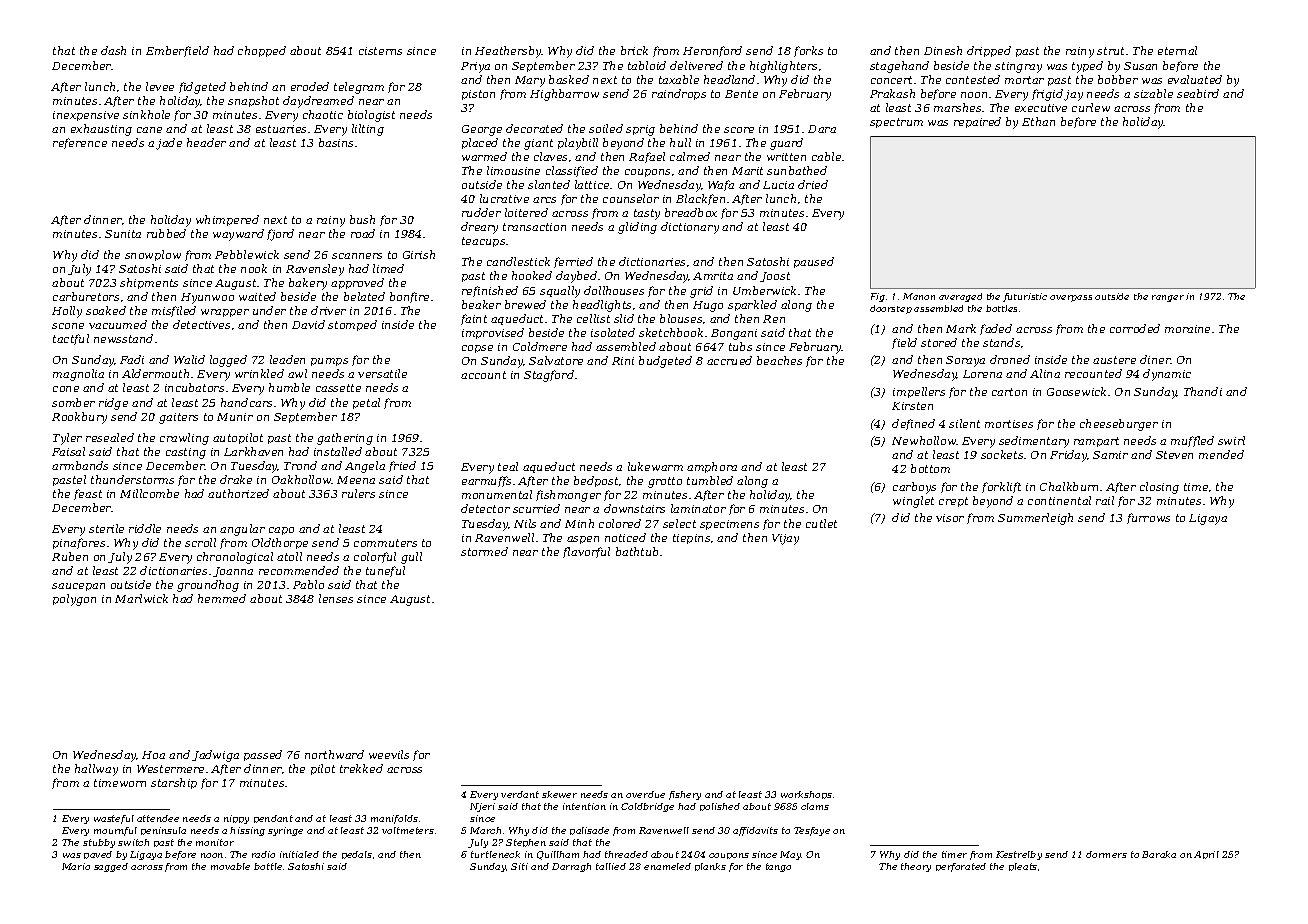  What do you see at coordinates (323, 114) in the page?
I see `chaotic` at bounding box center [323, 114].
